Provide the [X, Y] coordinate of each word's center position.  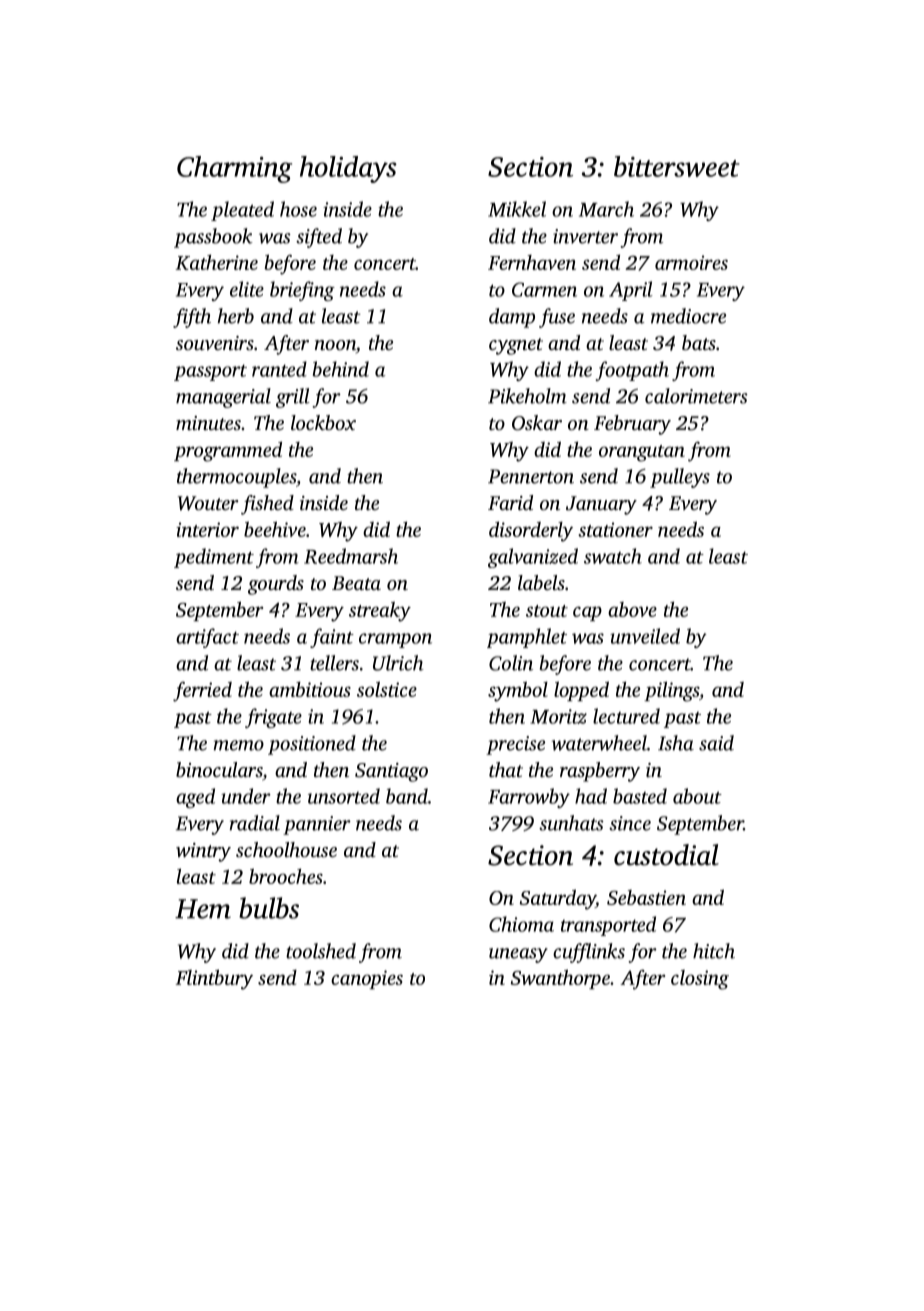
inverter [585, 236]
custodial [666, 855]
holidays [348, 169]
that [506, 769]
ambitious [310, 689]
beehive [275, 529]
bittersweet [677, 166]
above [632, 609]
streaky [380, 612]
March [606, 209]
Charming [234, 169]
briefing [302, 291]
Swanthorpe [560, 979]
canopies [367, 979]
